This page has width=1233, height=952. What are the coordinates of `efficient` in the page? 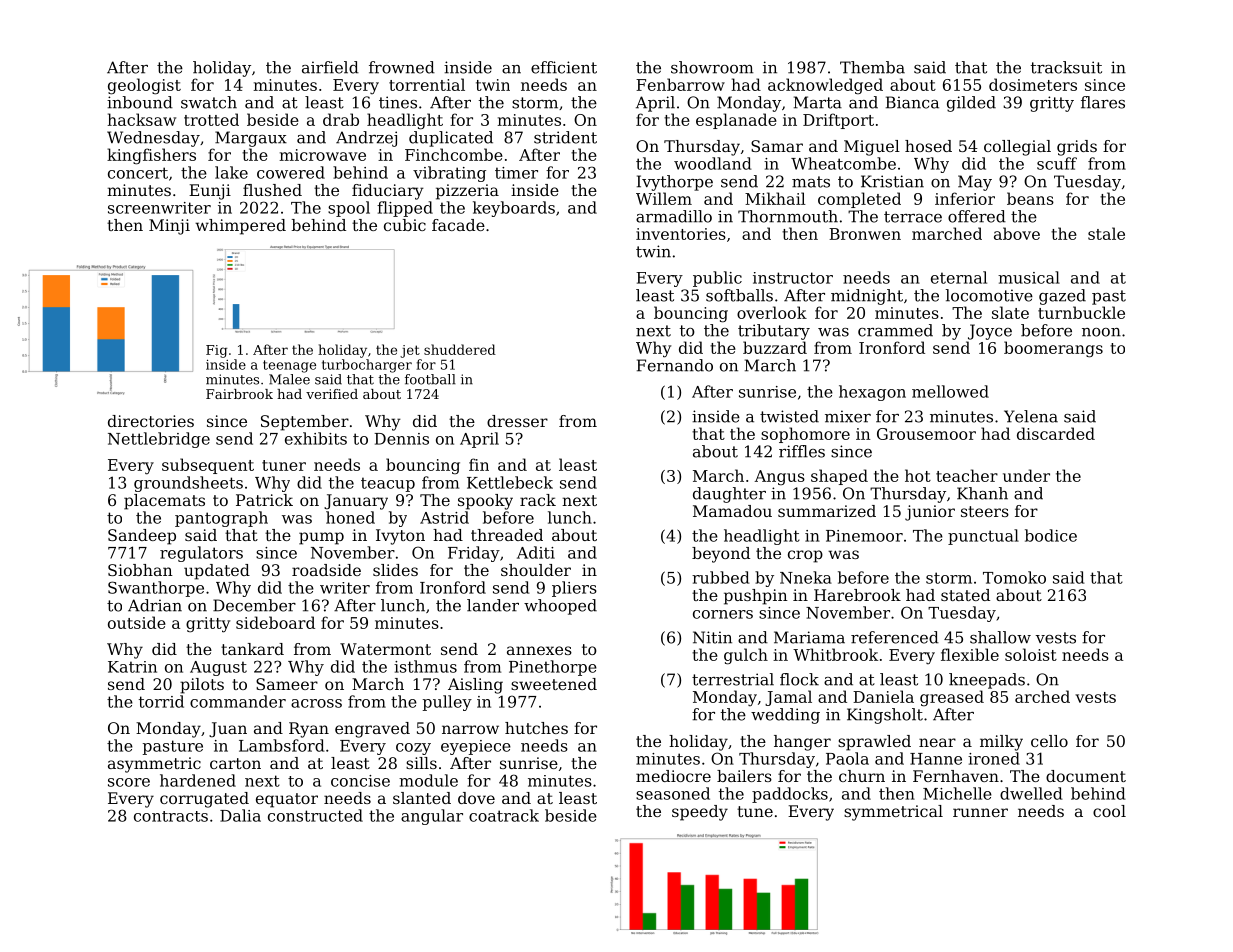 It's located at (564, 67).
